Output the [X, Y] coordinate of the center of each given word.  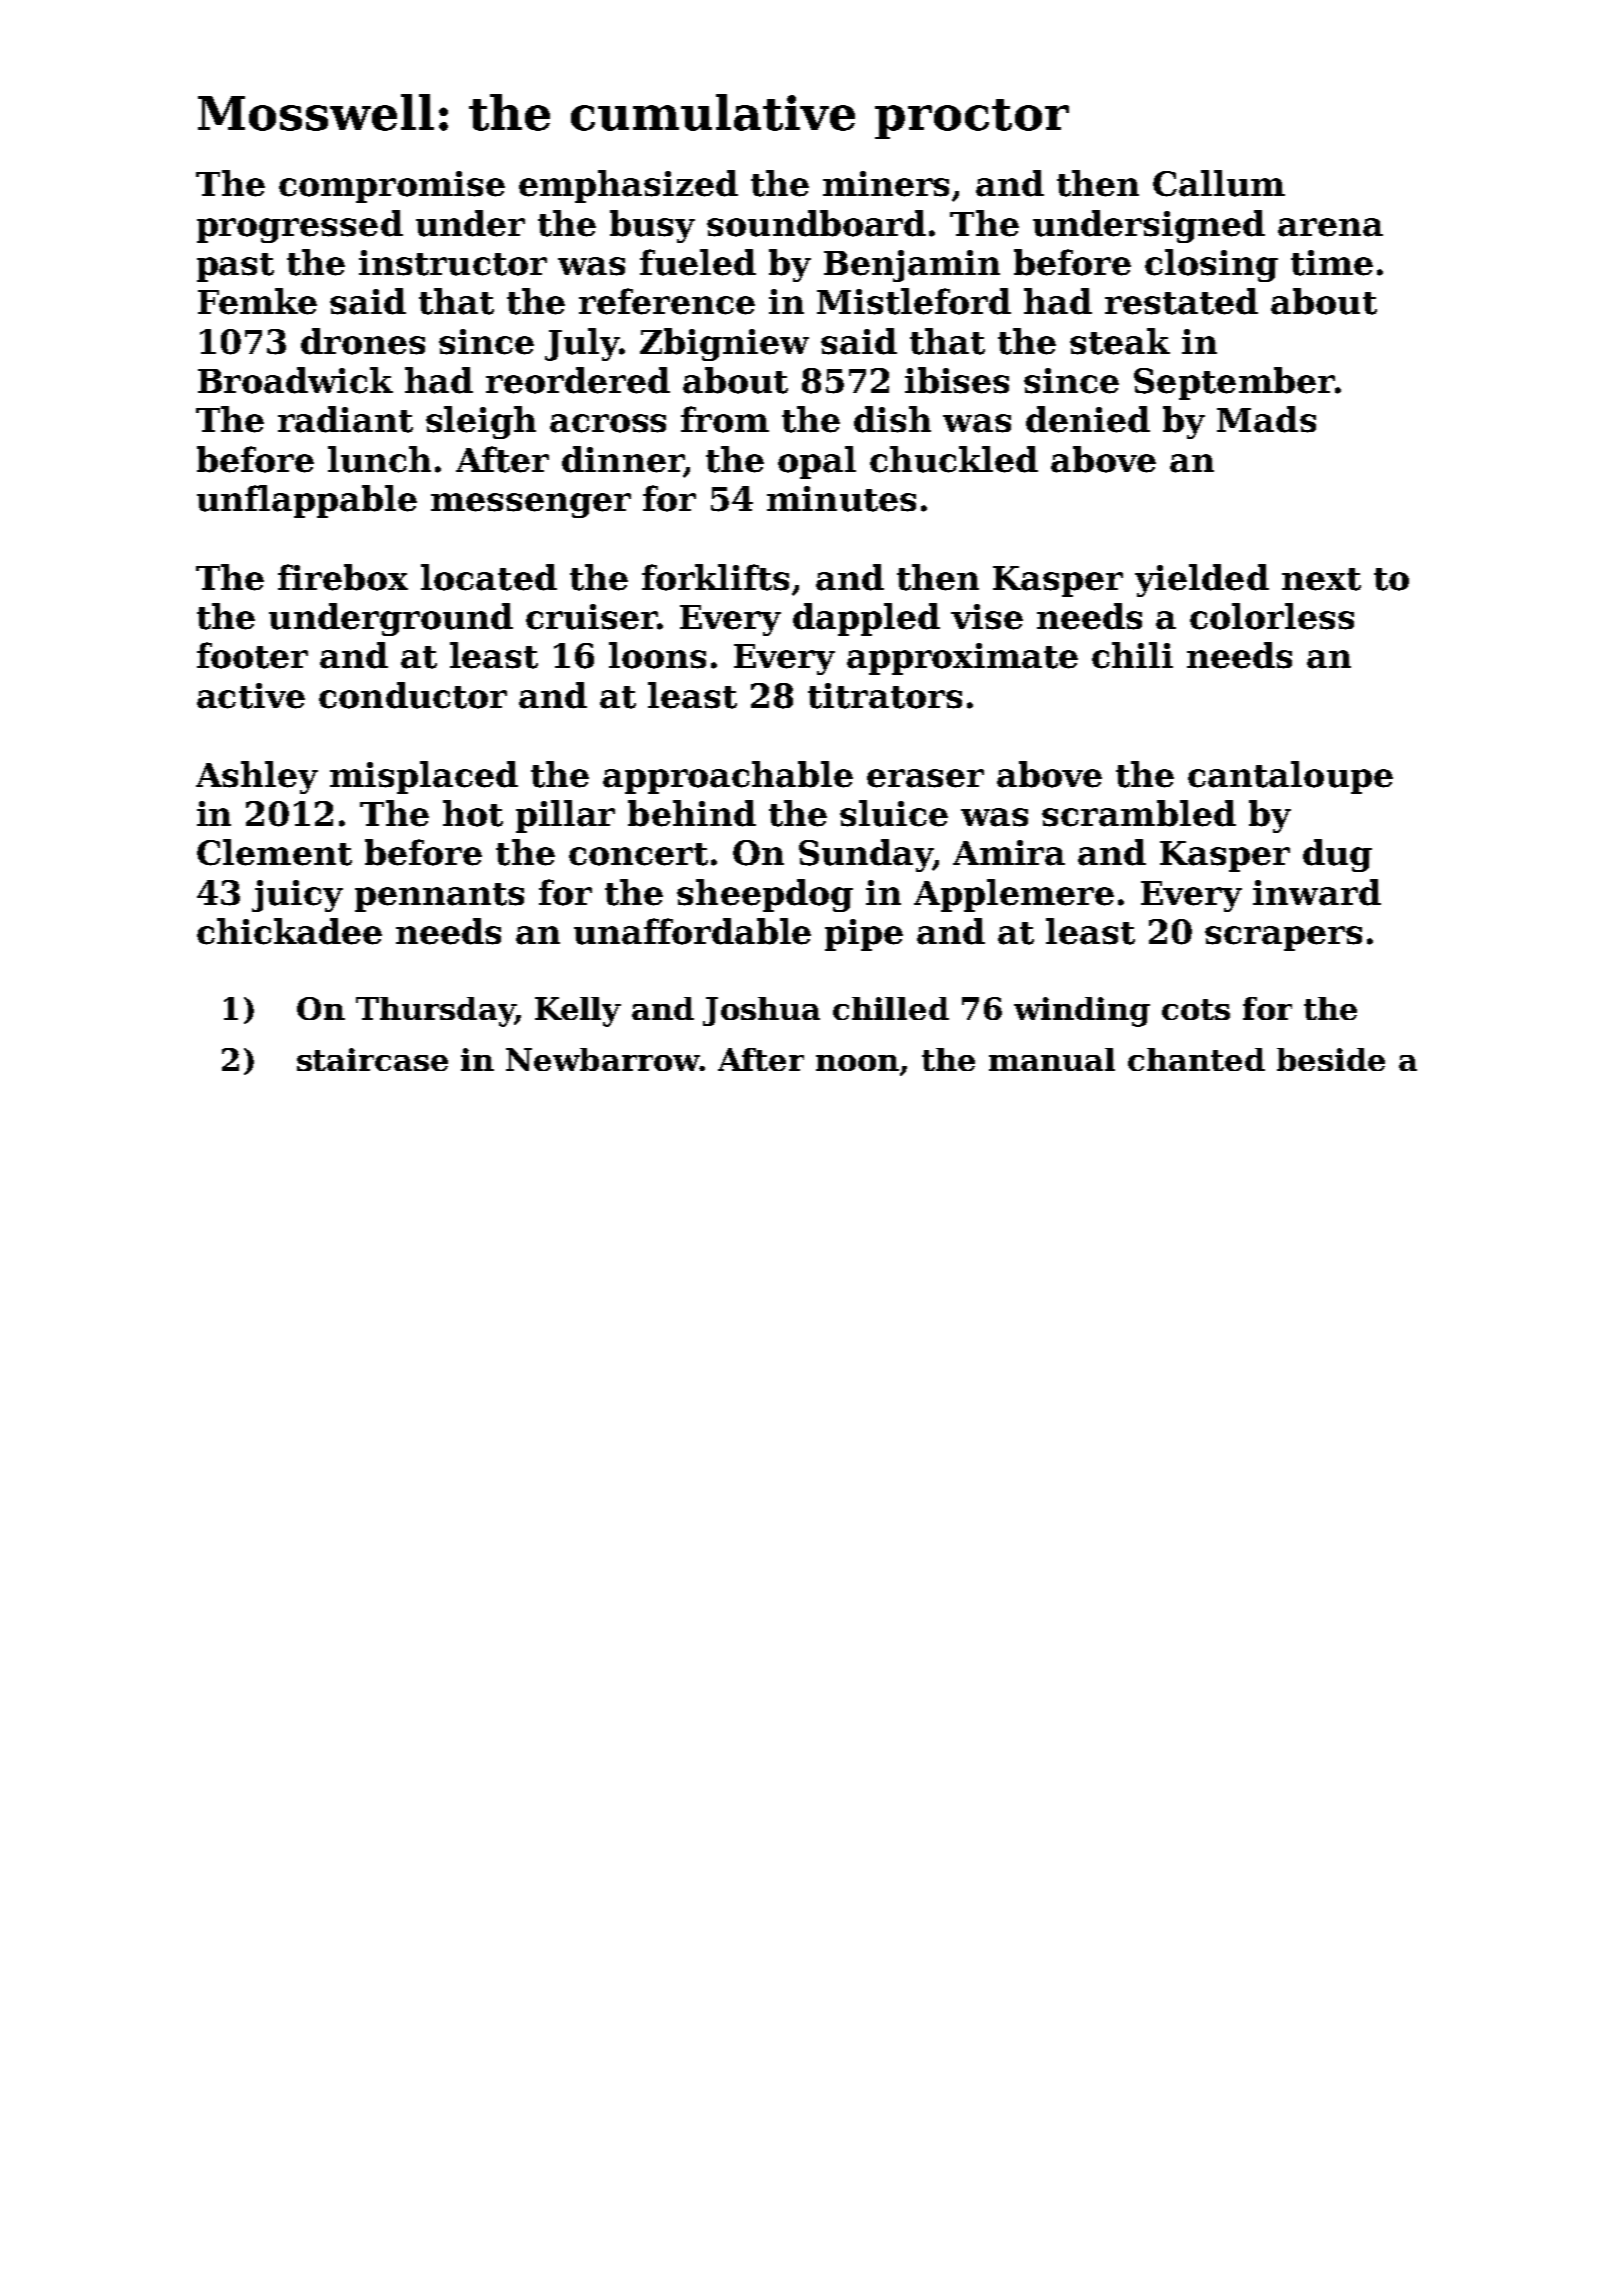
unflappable [307, 501]
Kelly [578, 1012]
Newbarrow [603, 1059]
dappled [866, 619]
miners [886, 184]
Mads [1266, 419]
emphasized [628, 186]
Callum [1219, 183]
